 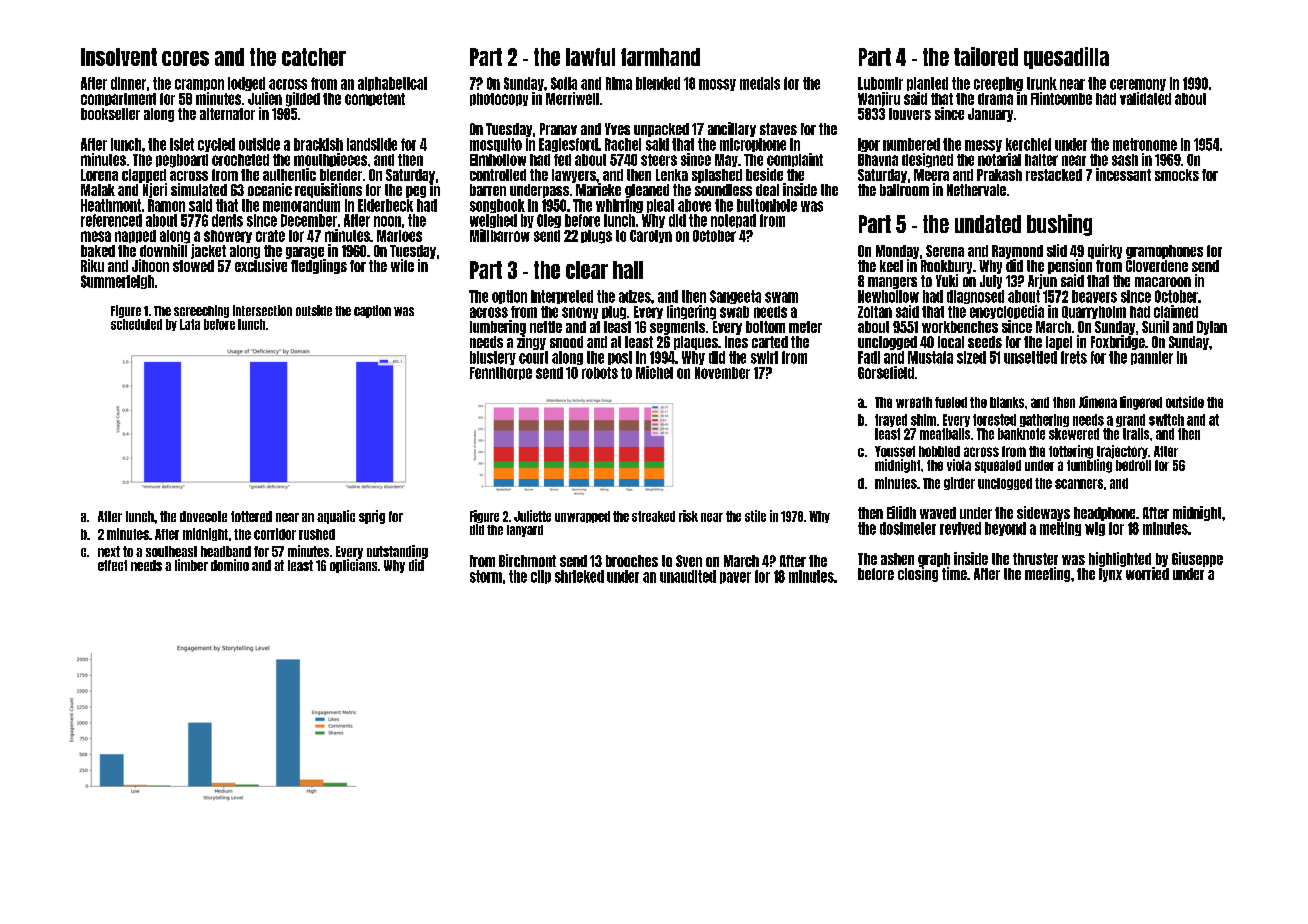 I want to click on Lubomir, so click(x=880, y=83).
